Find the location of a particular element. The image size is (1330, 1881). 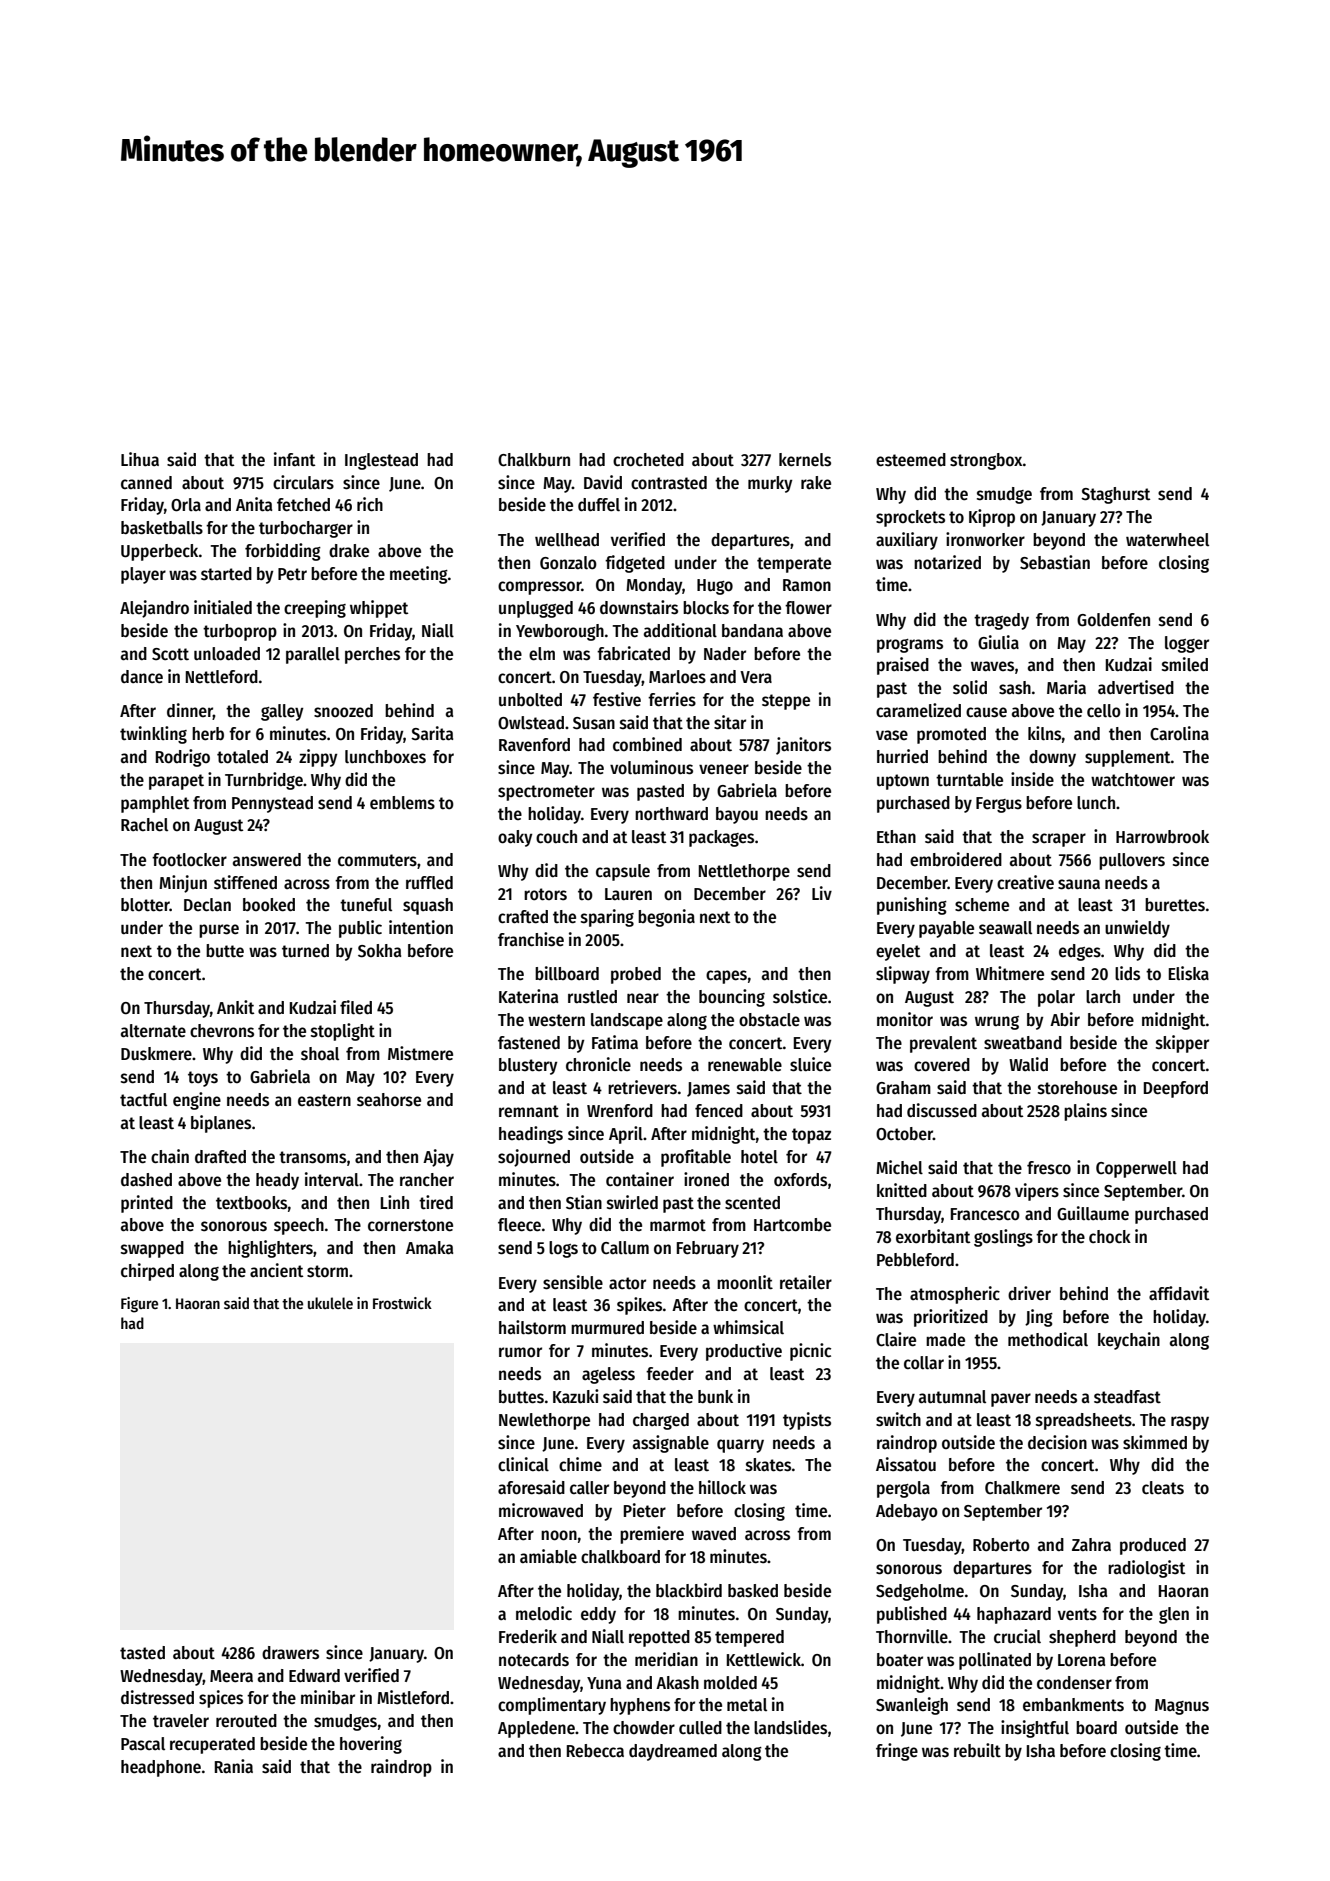

Inglestead is located at coordinates (381, 461).
